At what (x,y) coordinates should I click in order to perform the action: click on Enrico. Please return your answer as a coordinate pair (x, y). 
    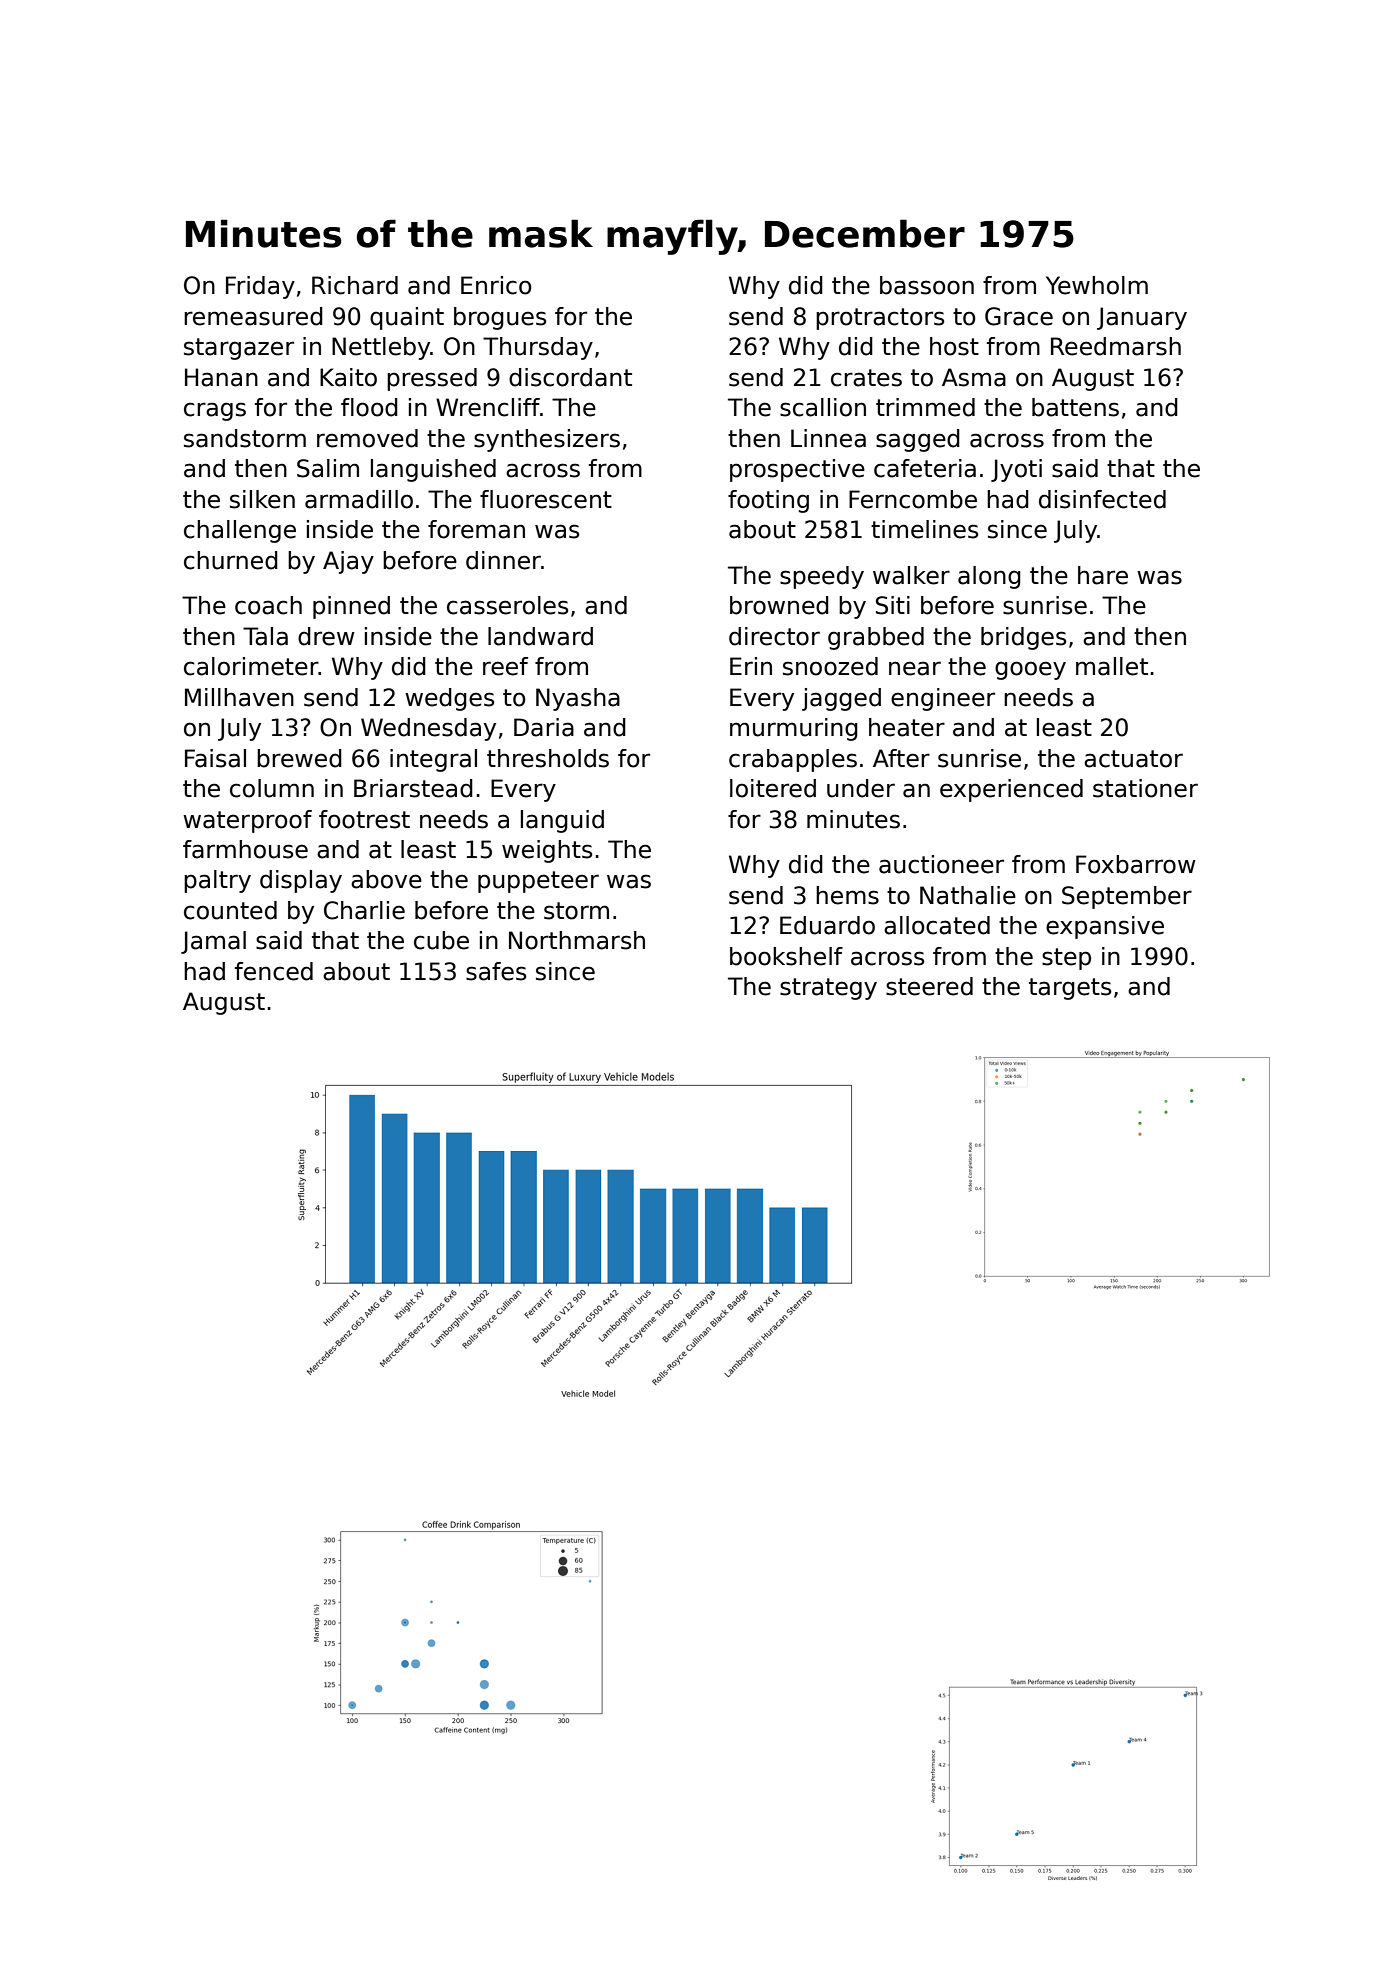
    Looking at the image, I should click on (496, 285).
